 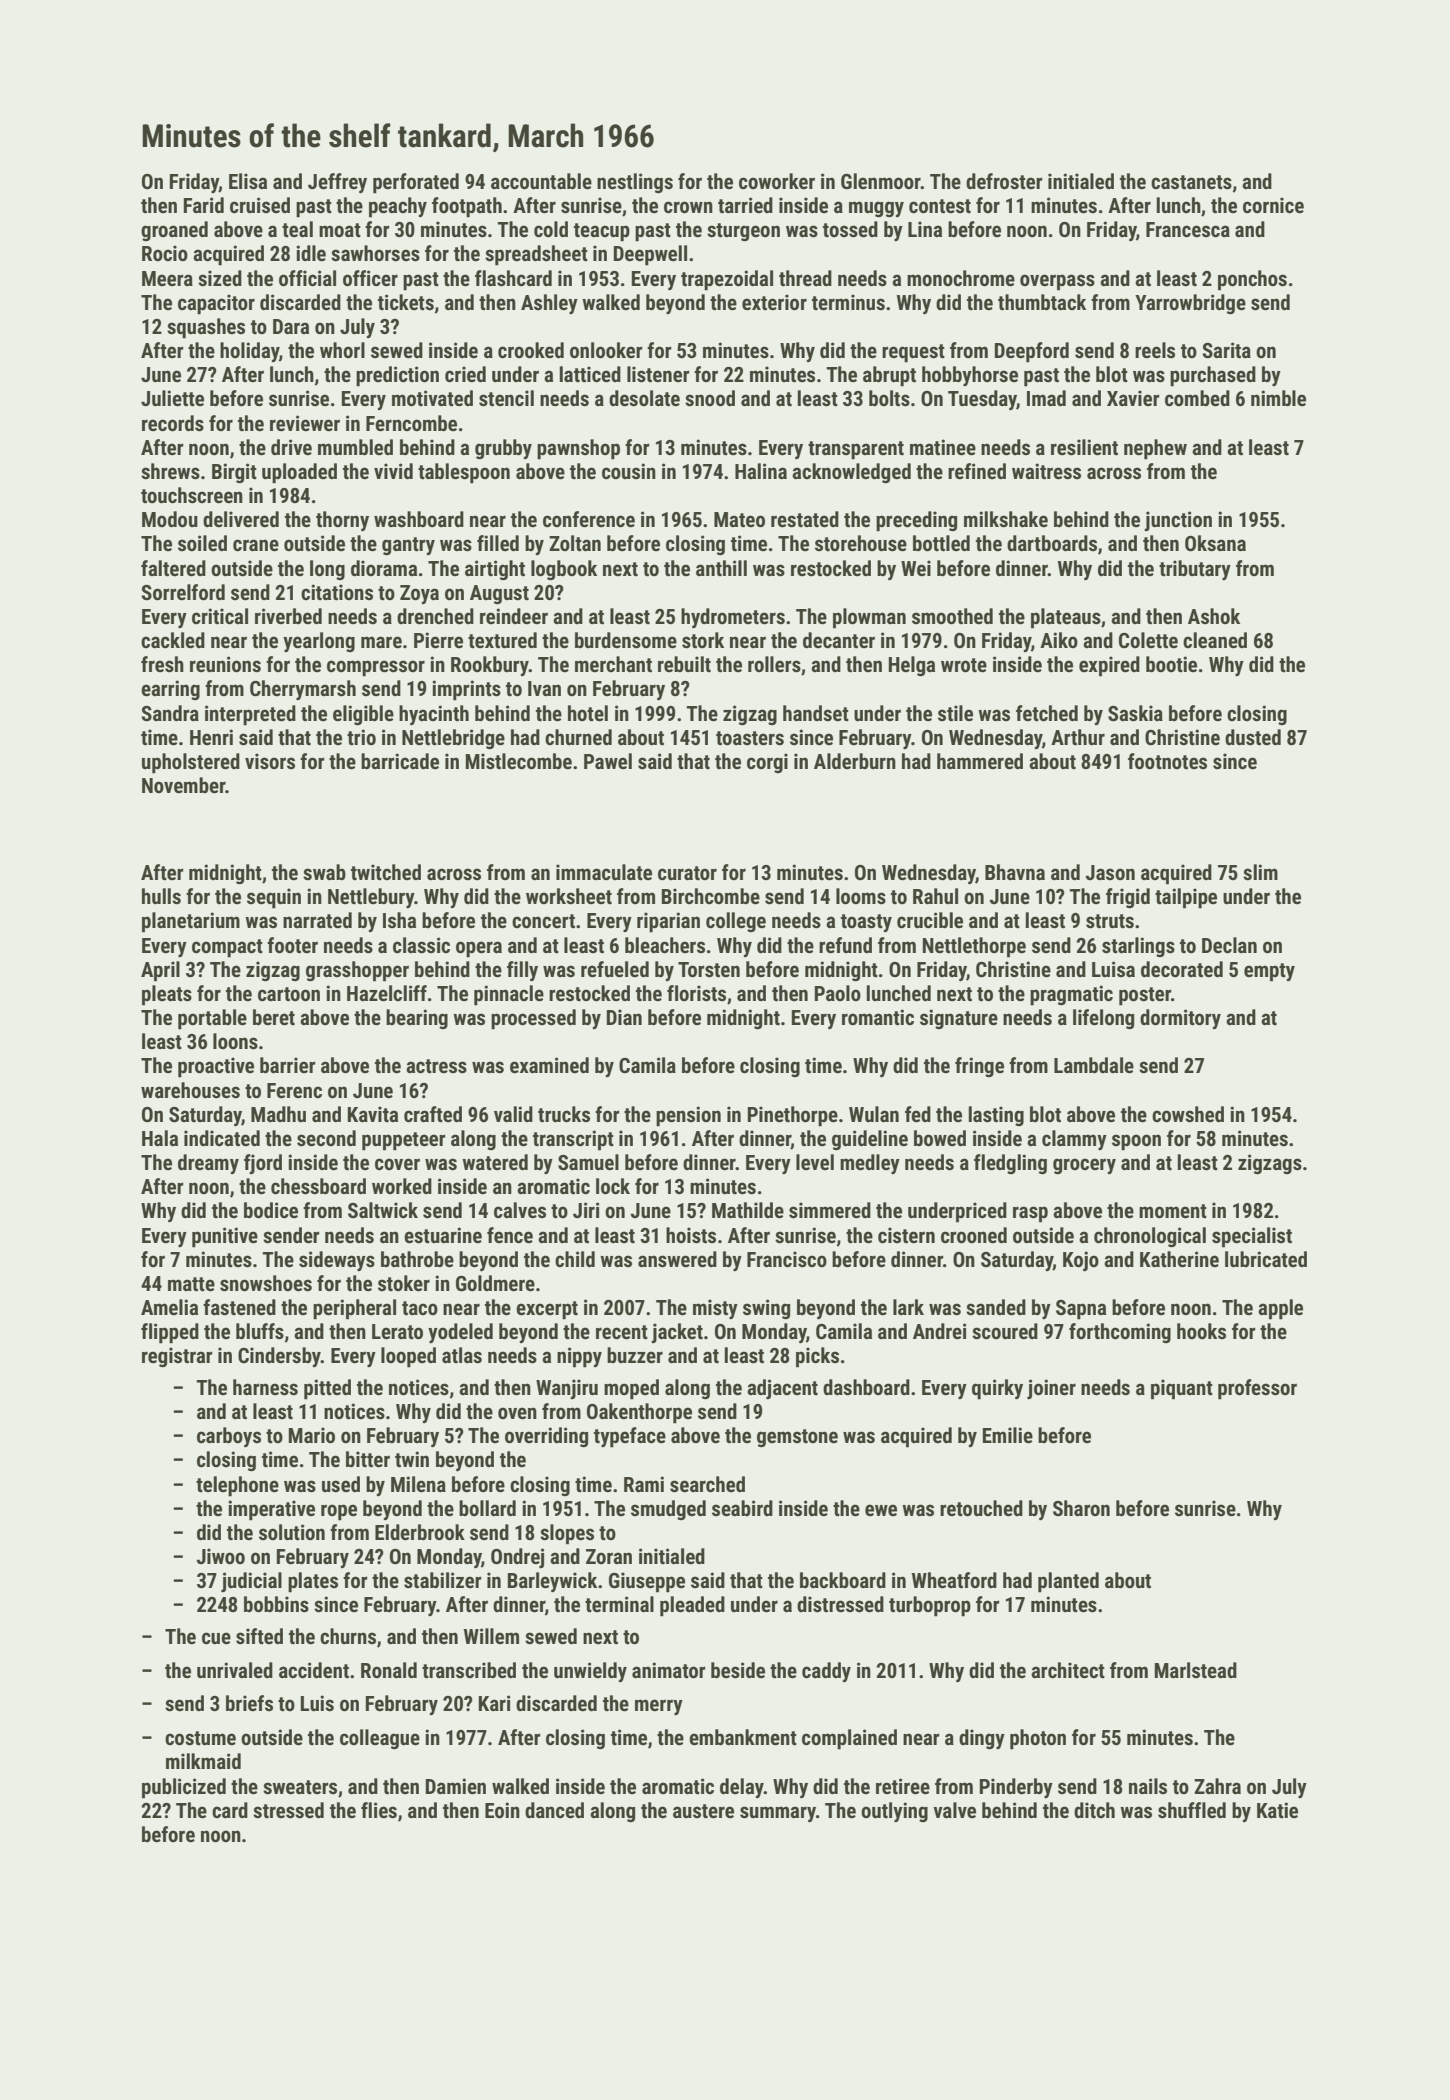 What do you see at coordinates (300, 1787) in the page?
I see `sweaters` at bounding box center [300, 1787].
